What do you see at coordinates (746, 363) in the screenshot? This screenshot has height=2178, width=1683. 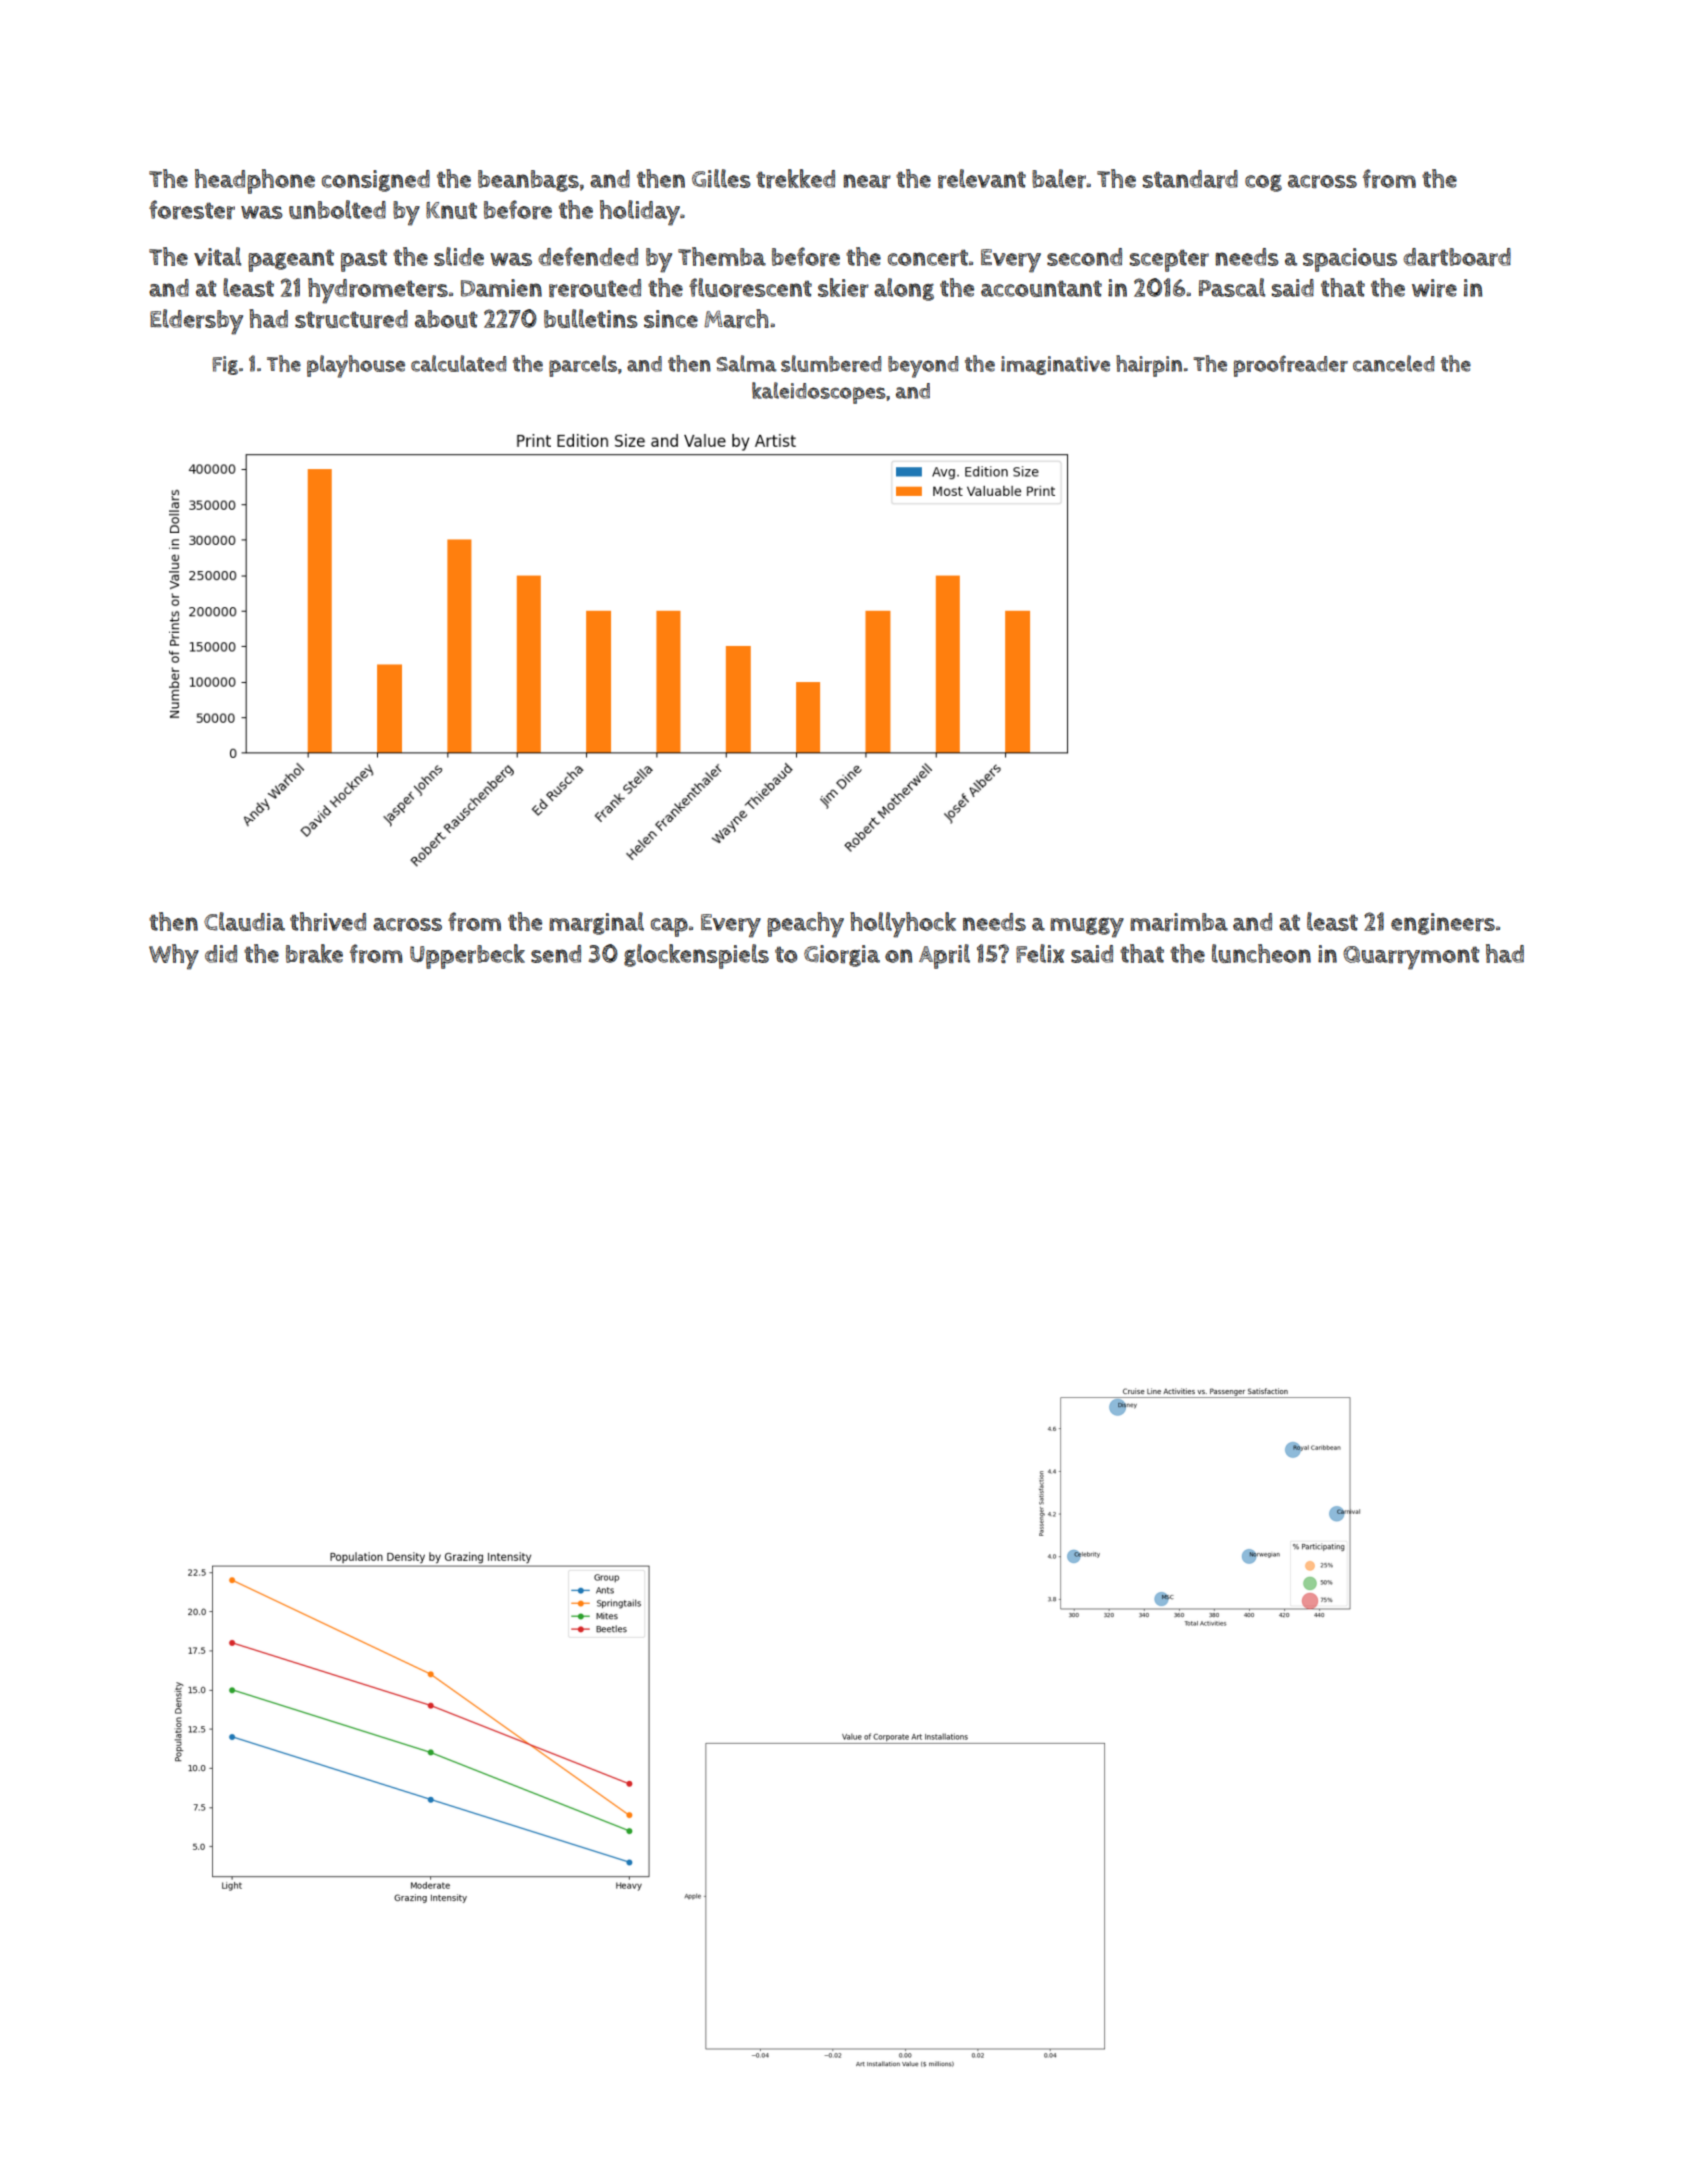 I see `Salma` at bounding box center [746, 363].
